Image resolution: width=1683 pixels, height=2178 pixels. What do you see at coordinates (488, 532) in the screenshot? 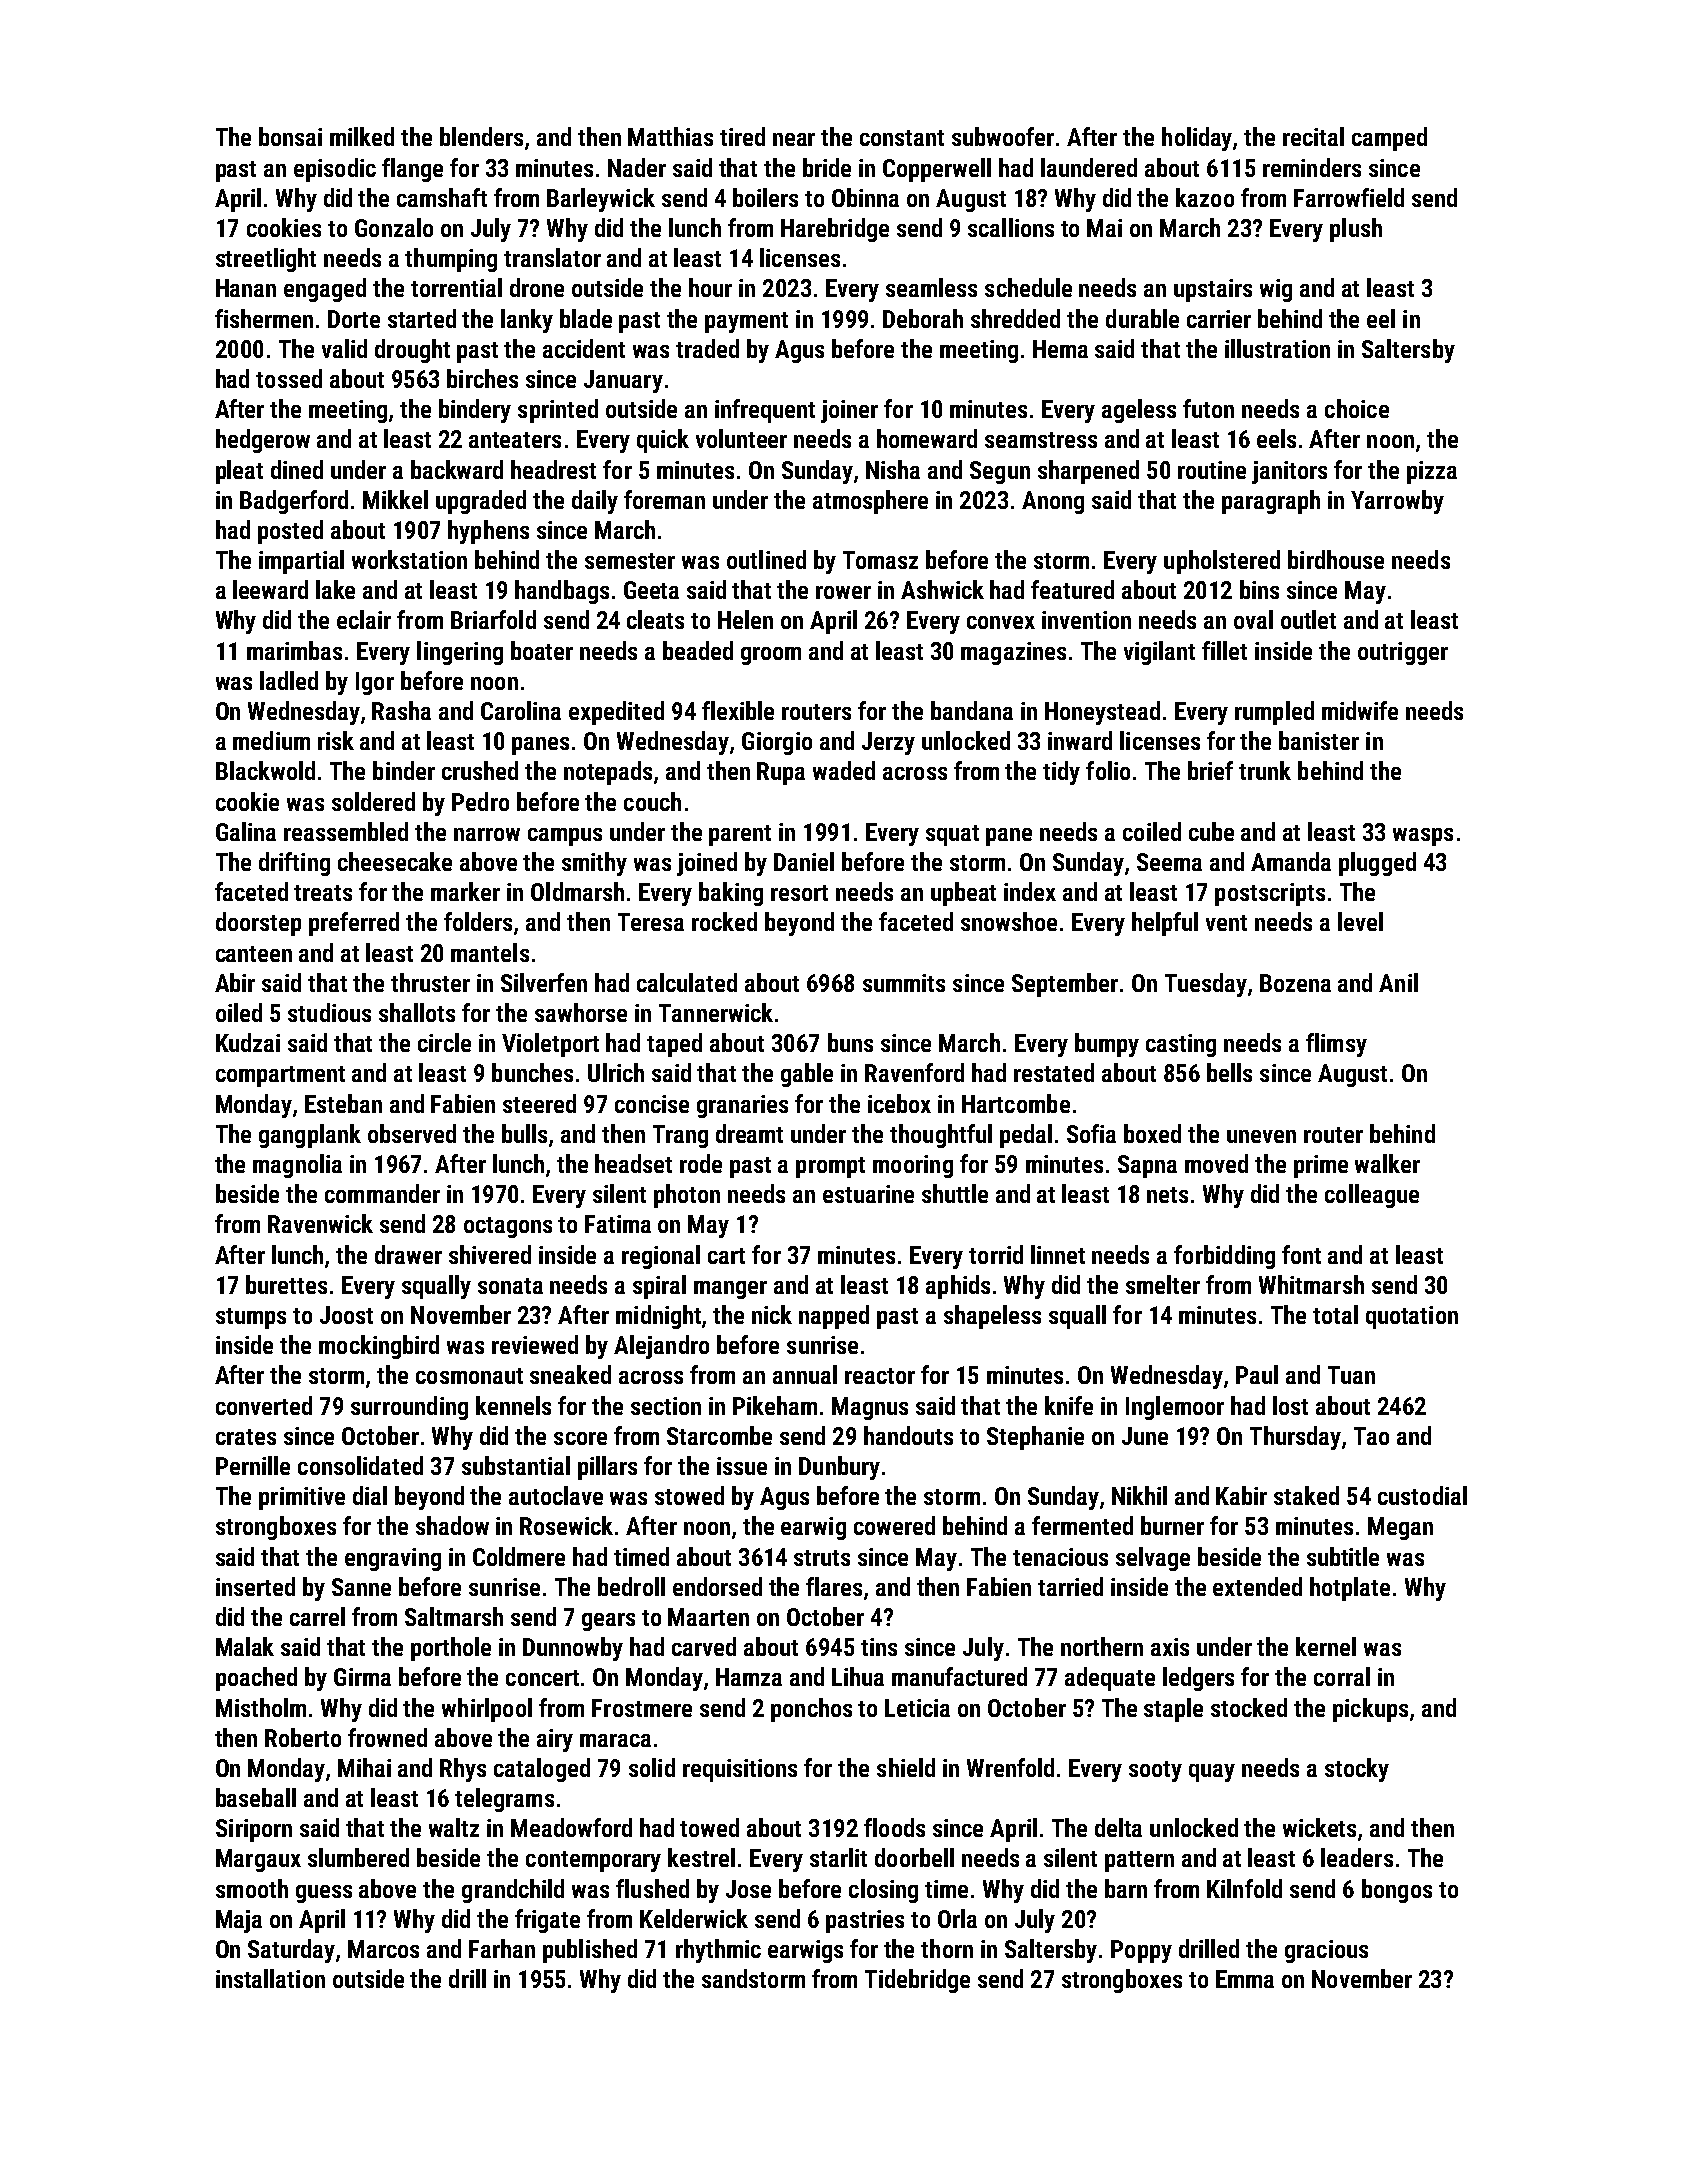
I see `hyphens` at bounding box center [488, 532].
